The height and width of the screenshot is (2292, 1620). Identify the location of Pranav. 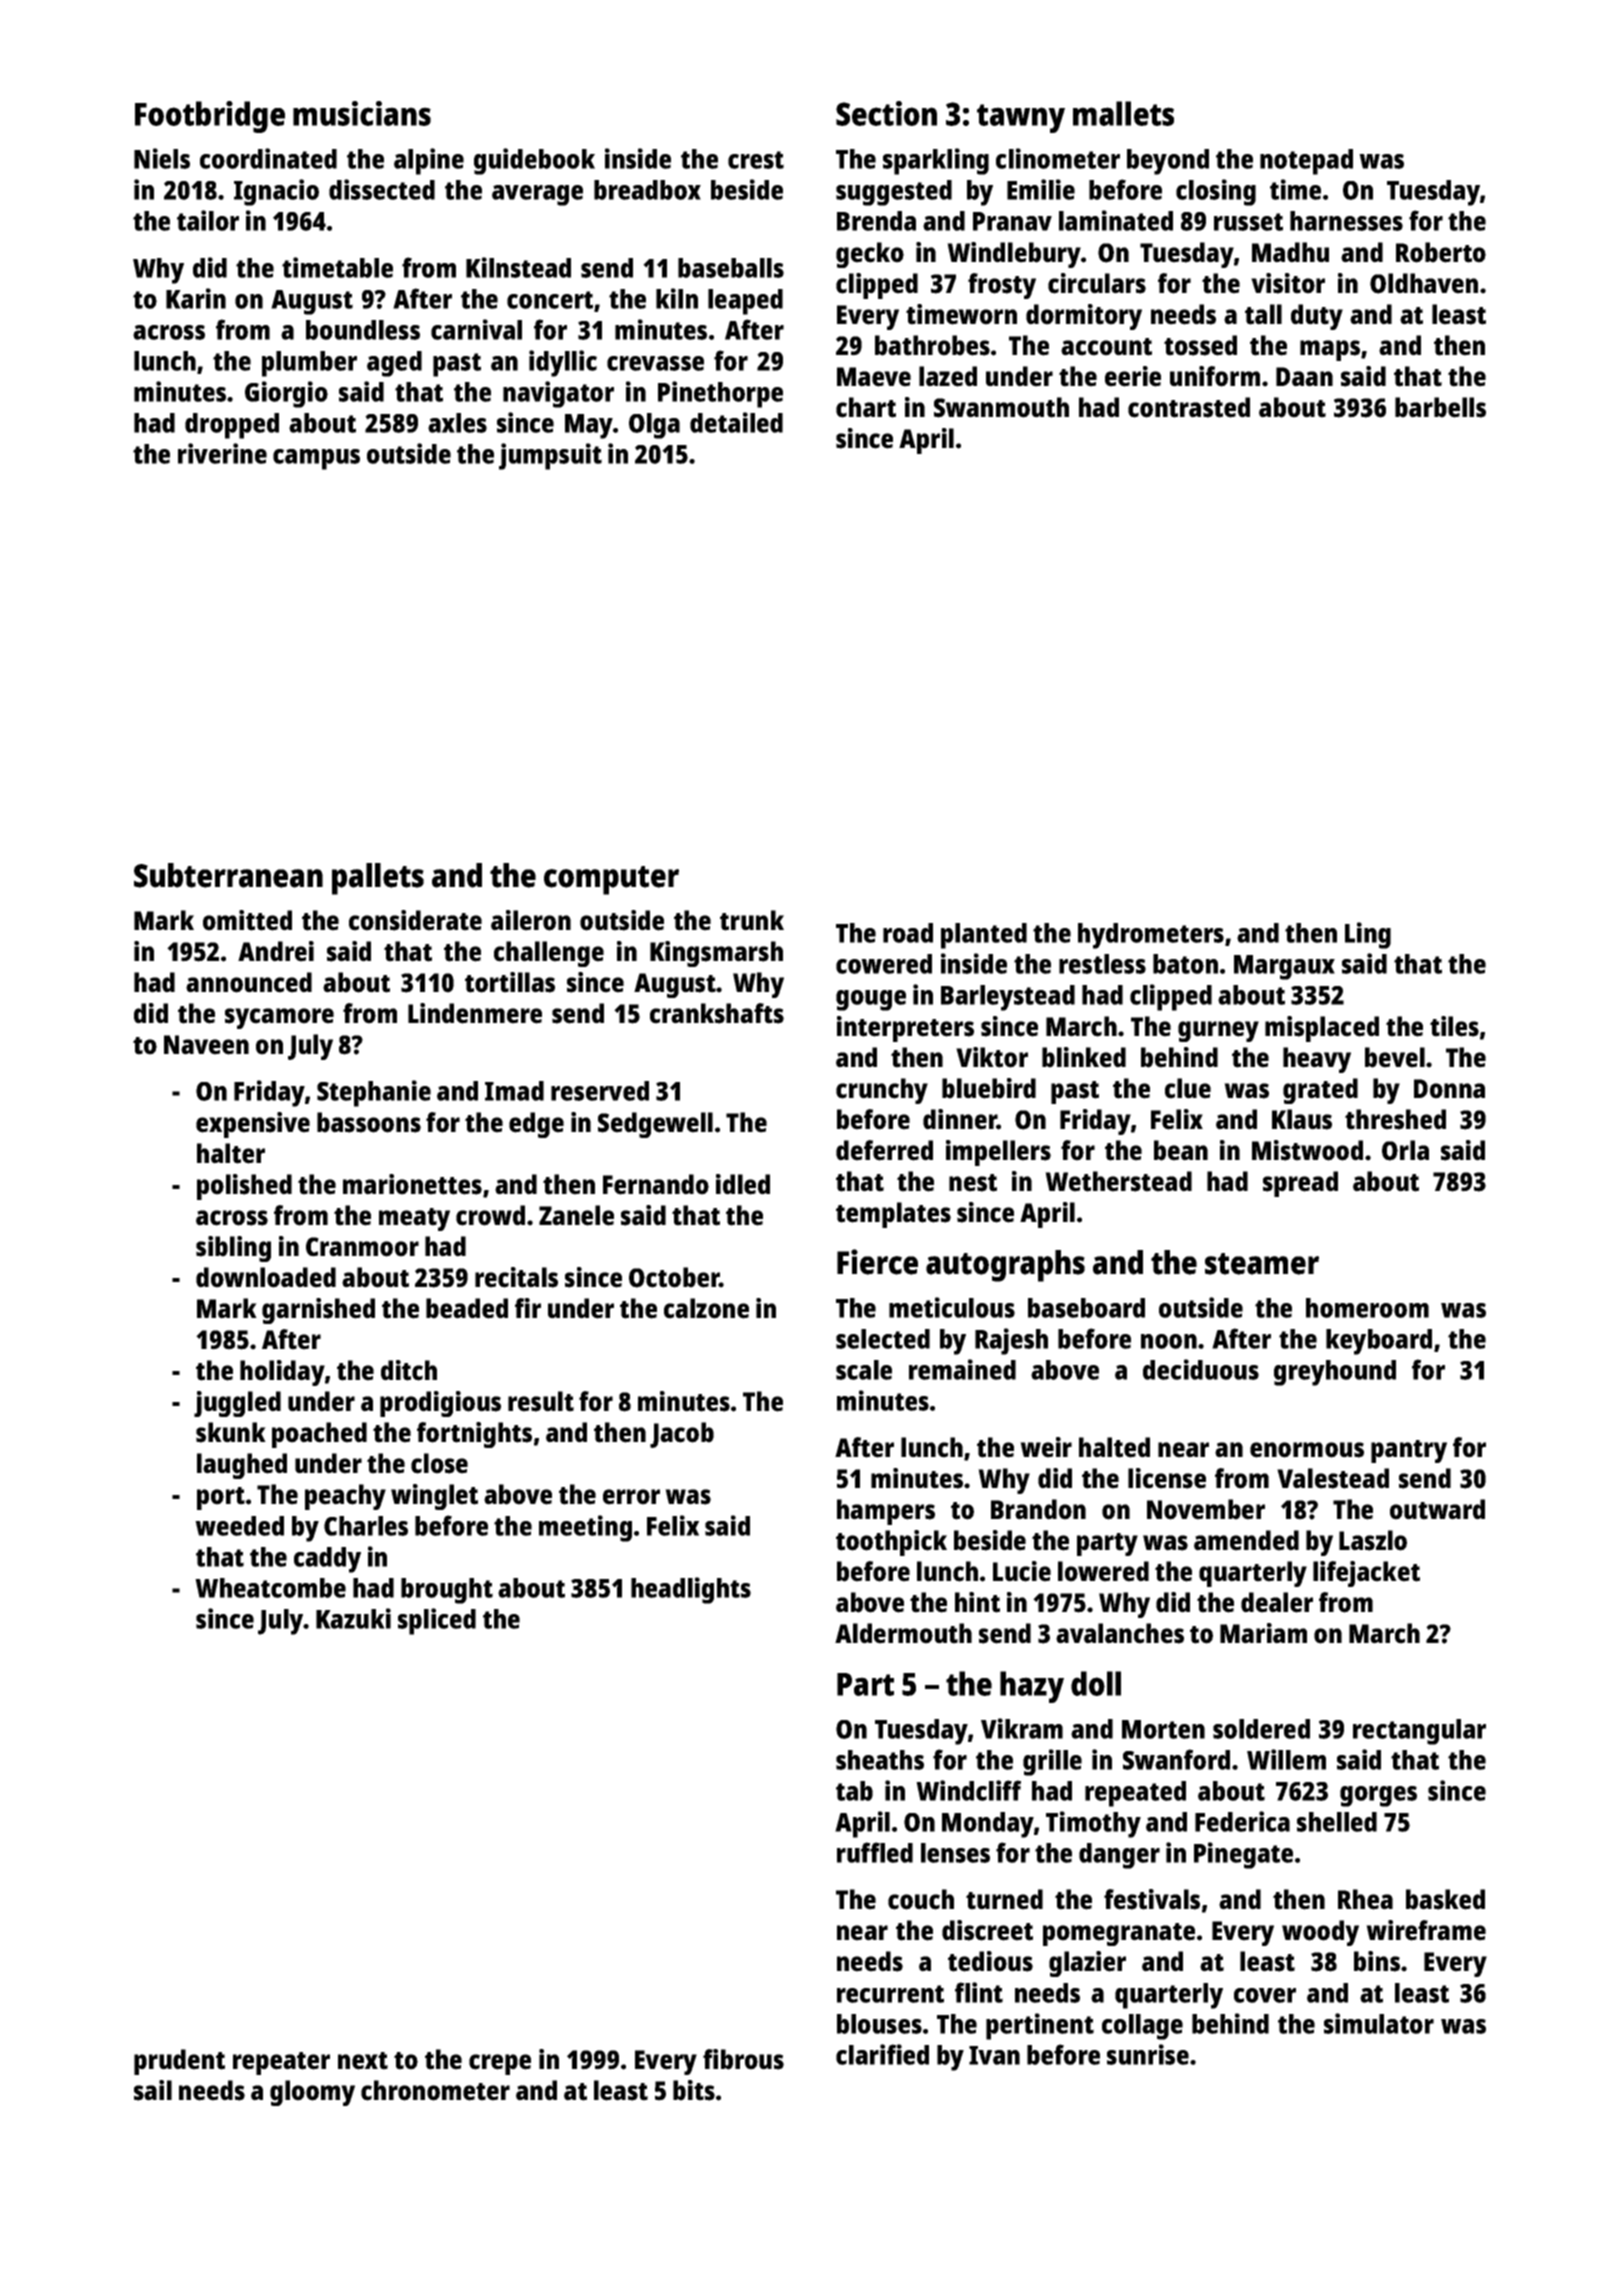
(1012, 221).
